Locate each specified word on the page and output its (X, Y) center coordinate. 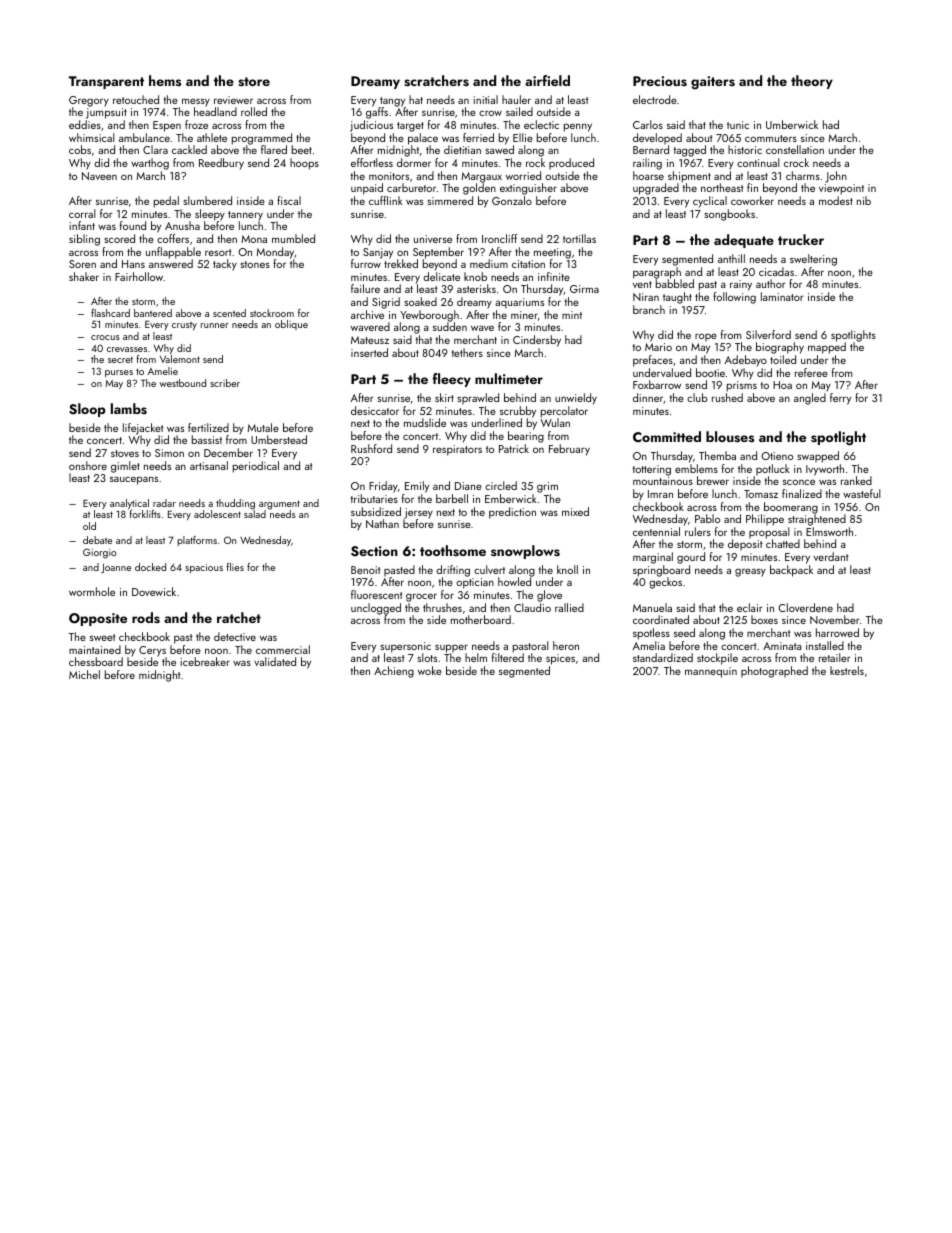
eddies (85, 124)
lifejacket (143, 429)
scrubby (518, 412)
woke (430, 670)
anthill (731, 258)
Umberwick (792, 124)
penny (578, 127)
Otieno (777, 456)
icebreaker (205, 661)
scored (120, 238)
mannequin (711, 672)
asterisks (476, 288)
